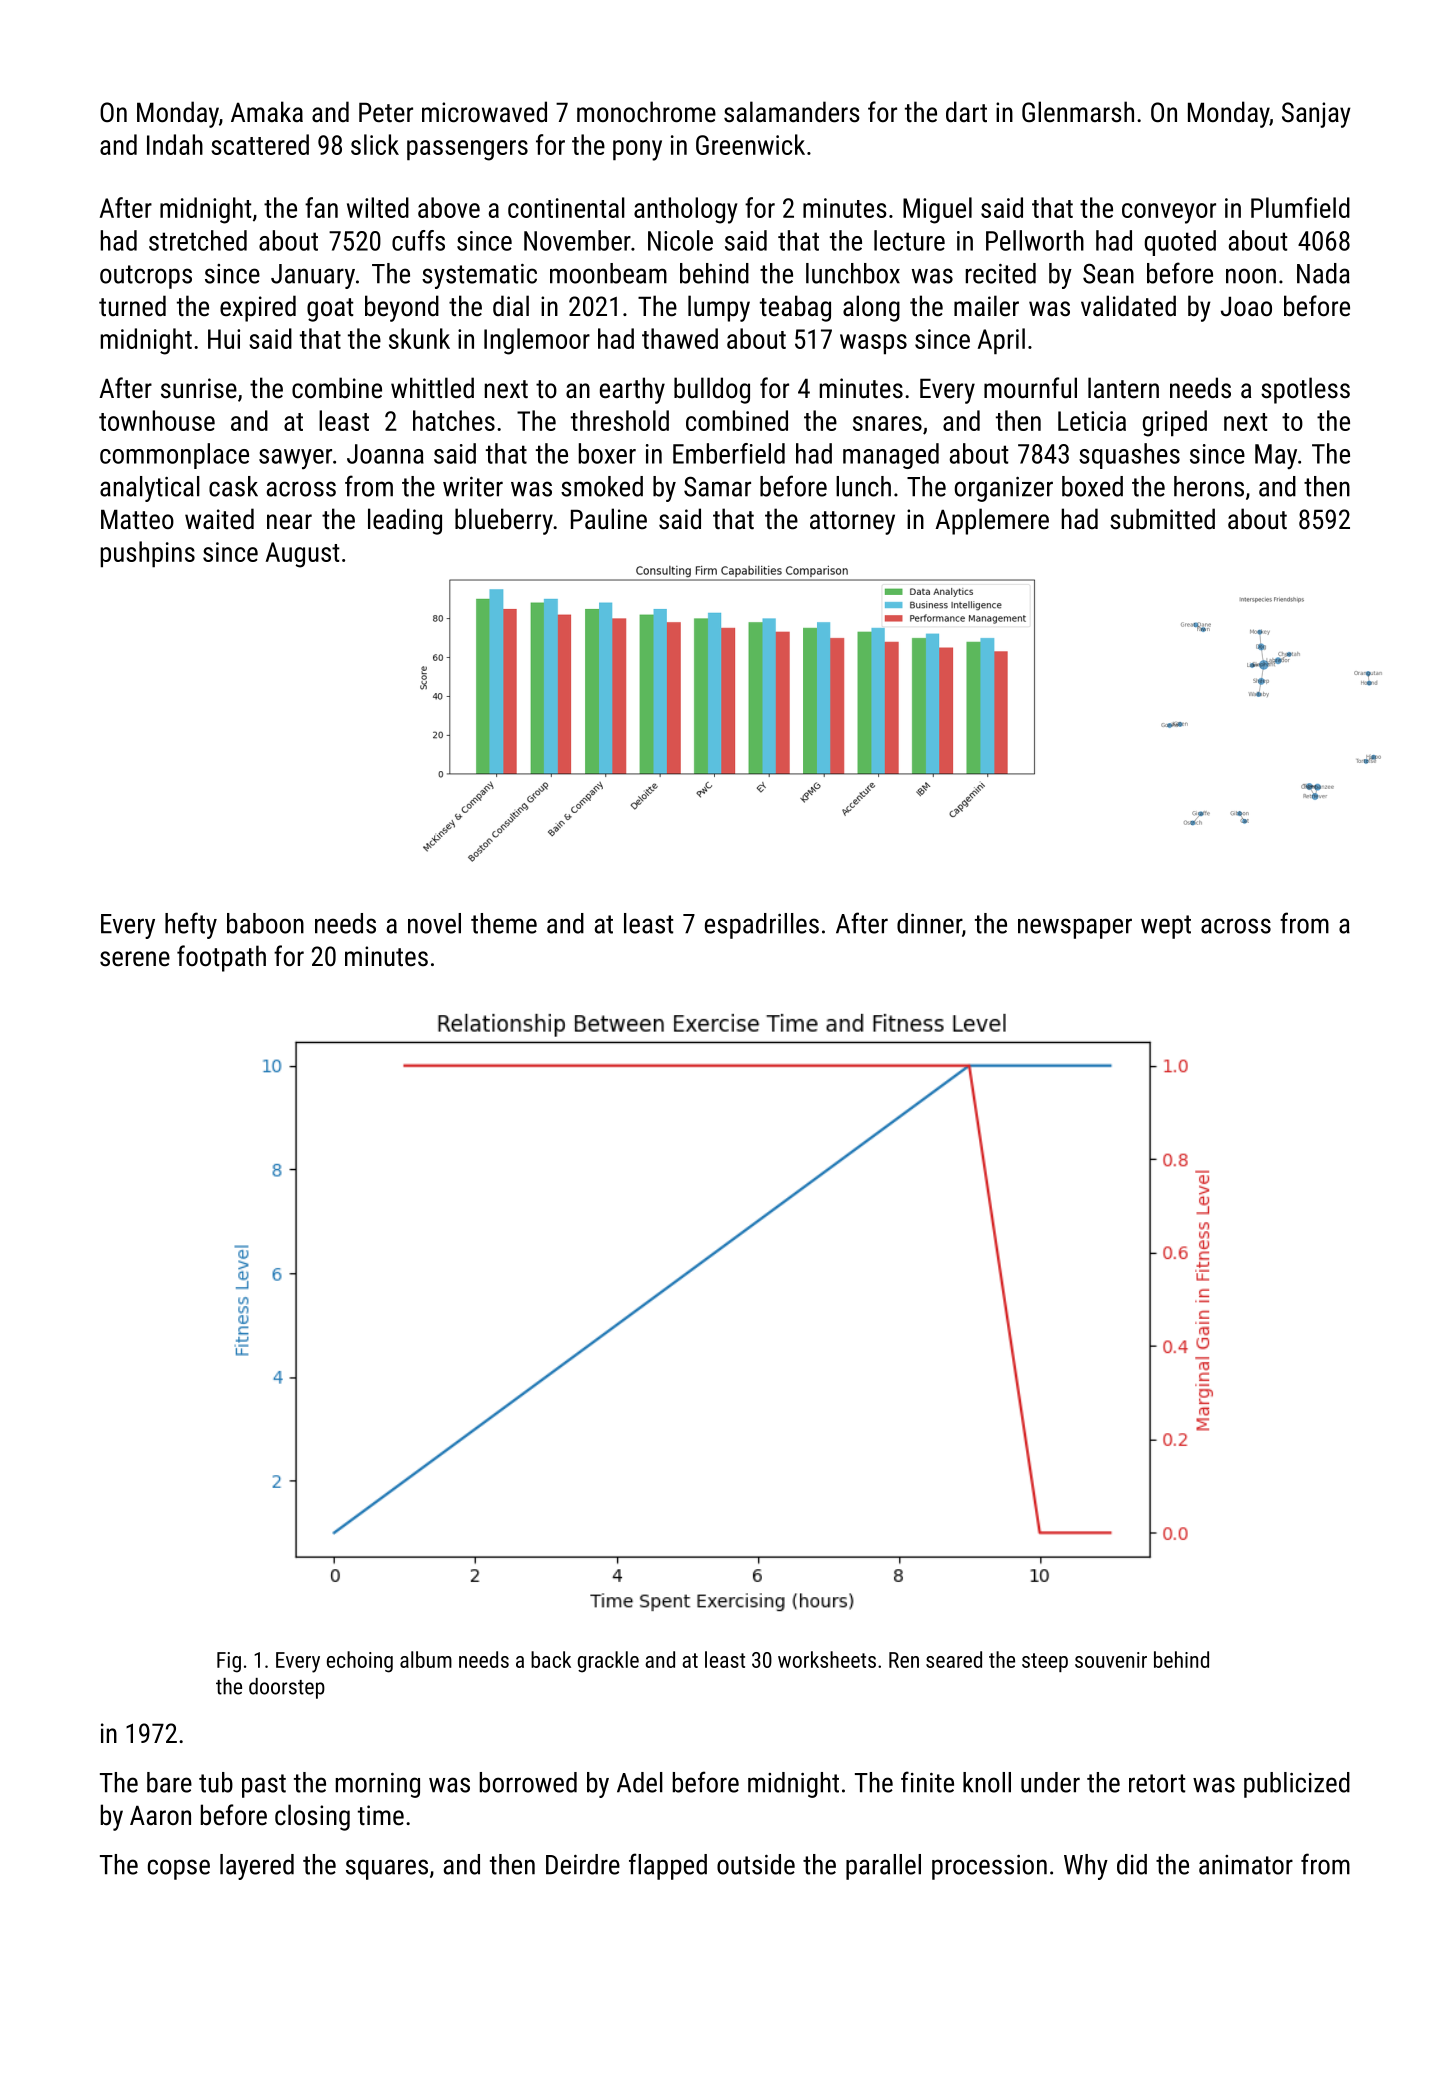 The height and width of the screenshot is (2100, 1450). Describe the element at coordinates (1316, 115) in the screenshot. I see `Sanjay` at that location.
